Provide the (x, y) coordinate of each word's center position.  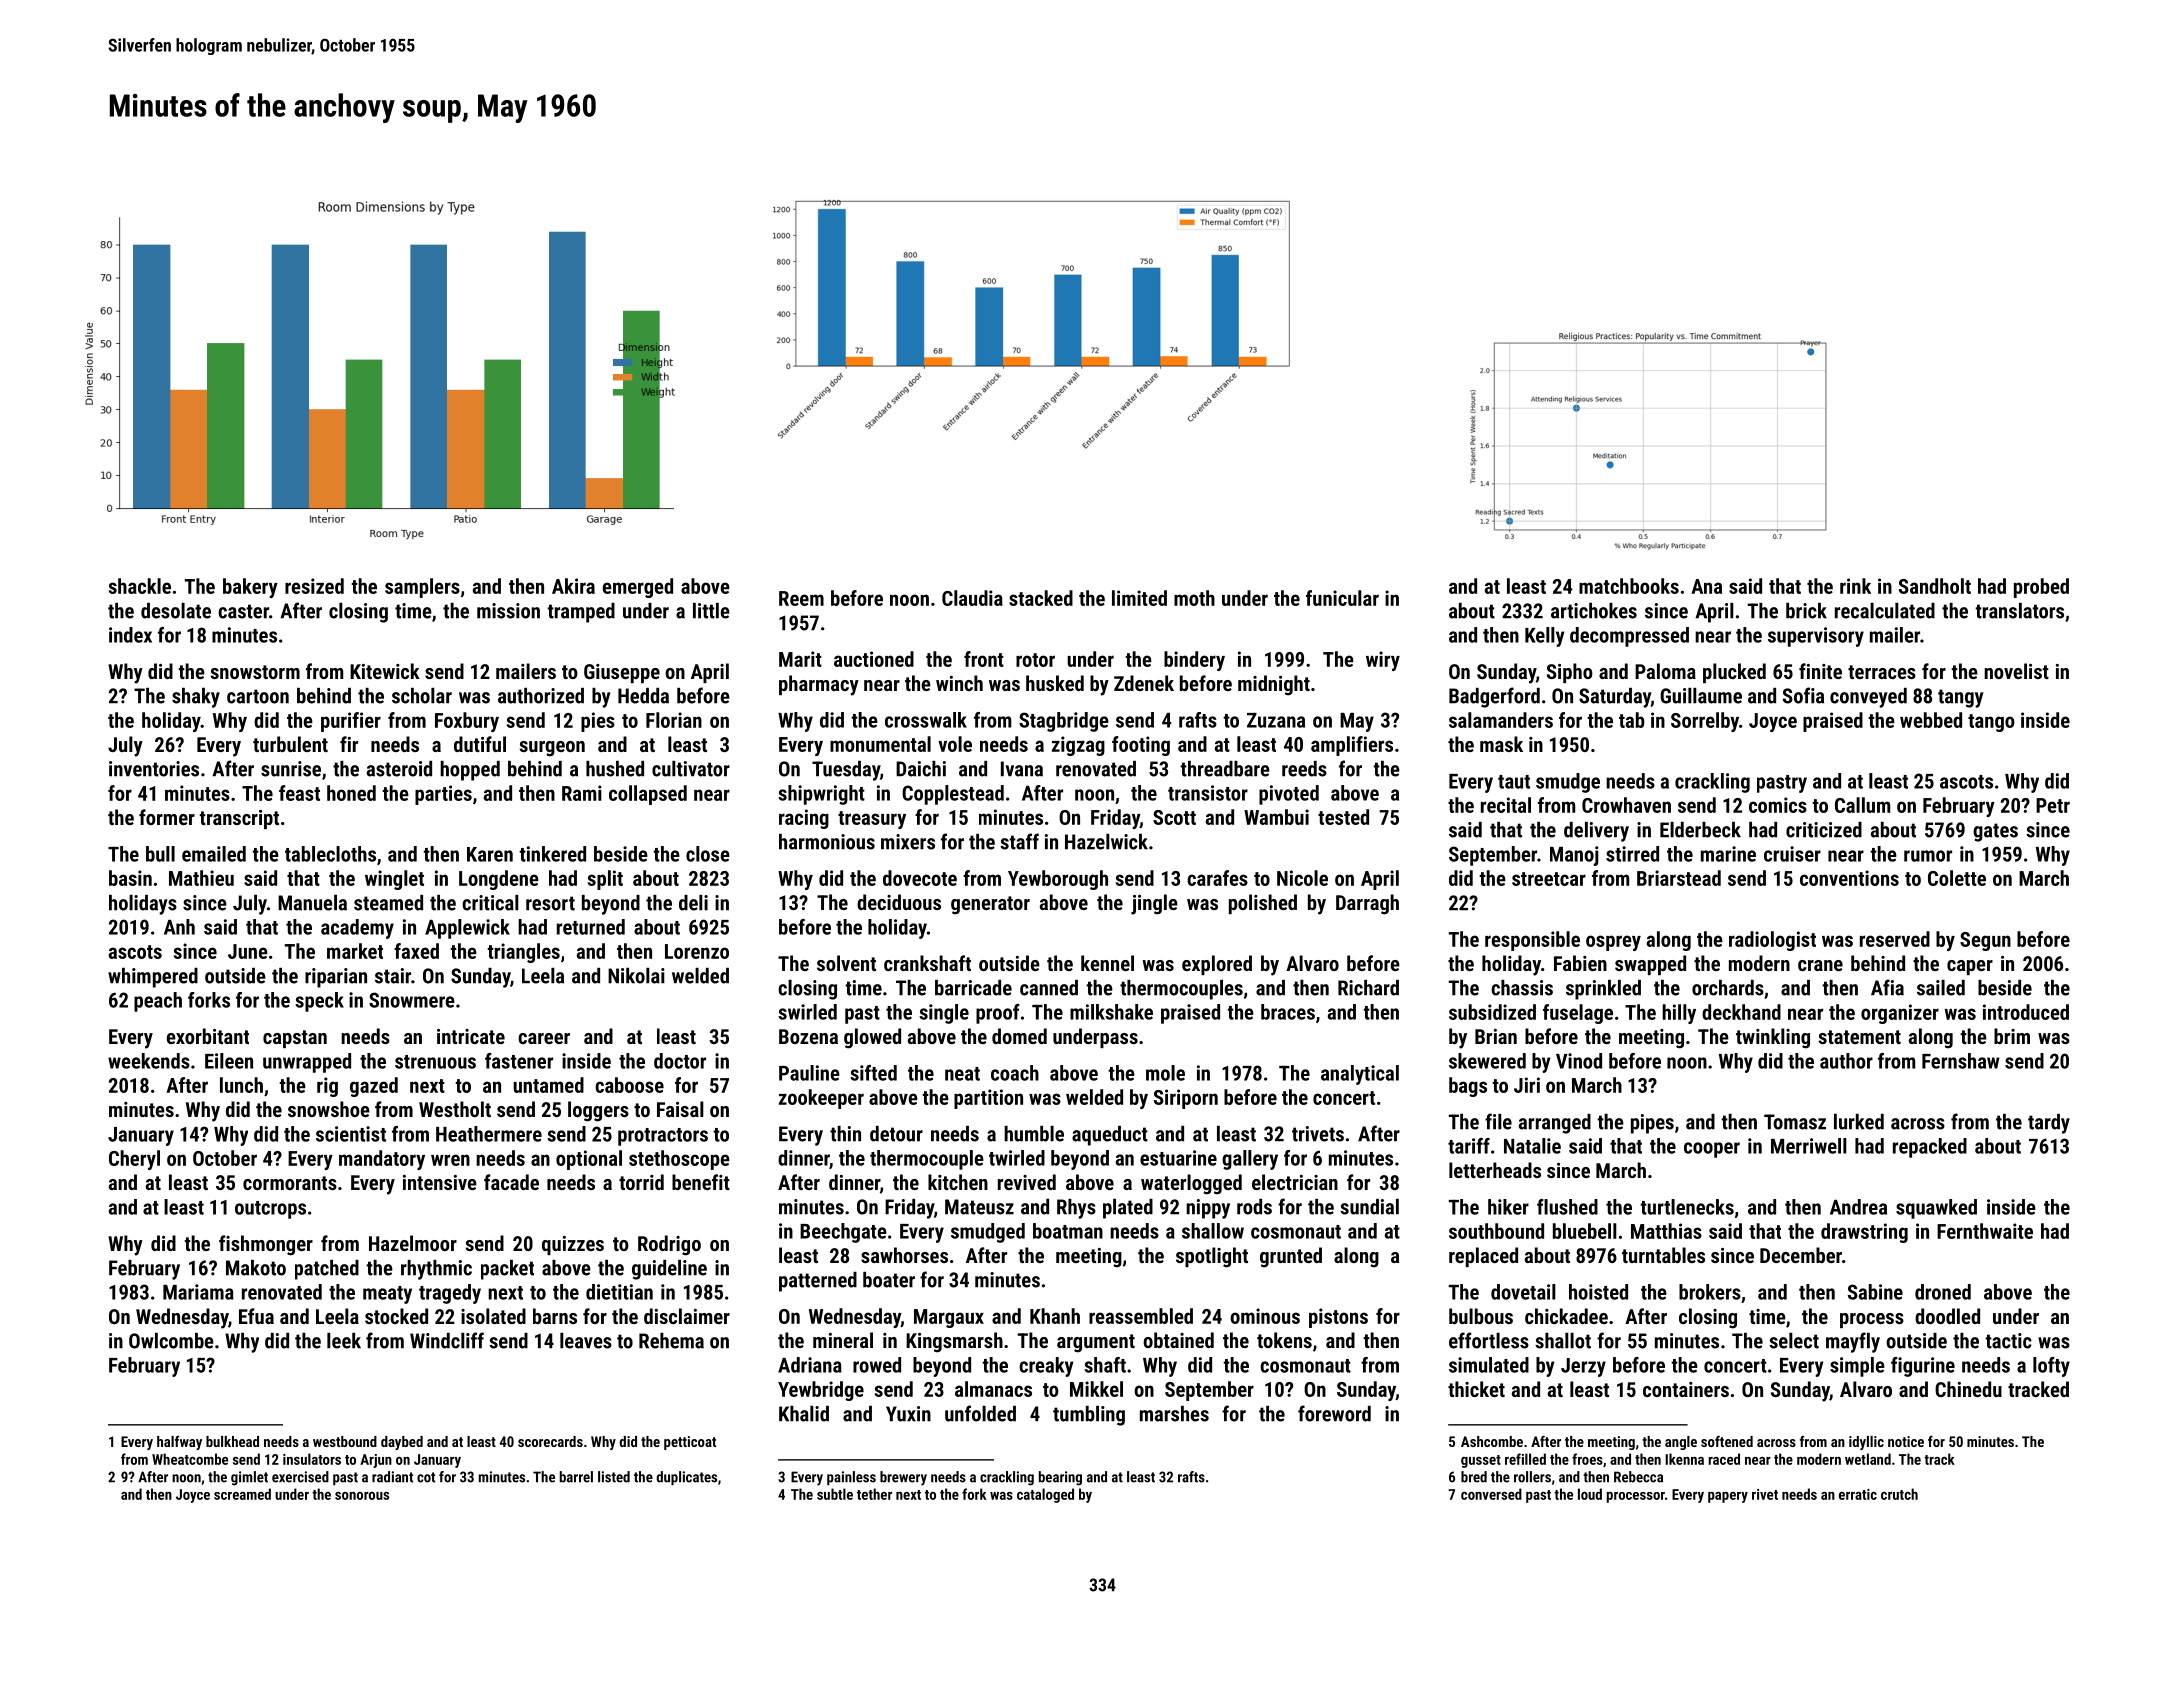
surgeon (552, 749)
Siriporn (1186, 1099)
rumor (1928, 856)
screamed (242, 1494)
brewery (903, 1478)
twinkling (1773, 1038)
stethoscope (679, 1160)
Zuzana (1276, 720)
